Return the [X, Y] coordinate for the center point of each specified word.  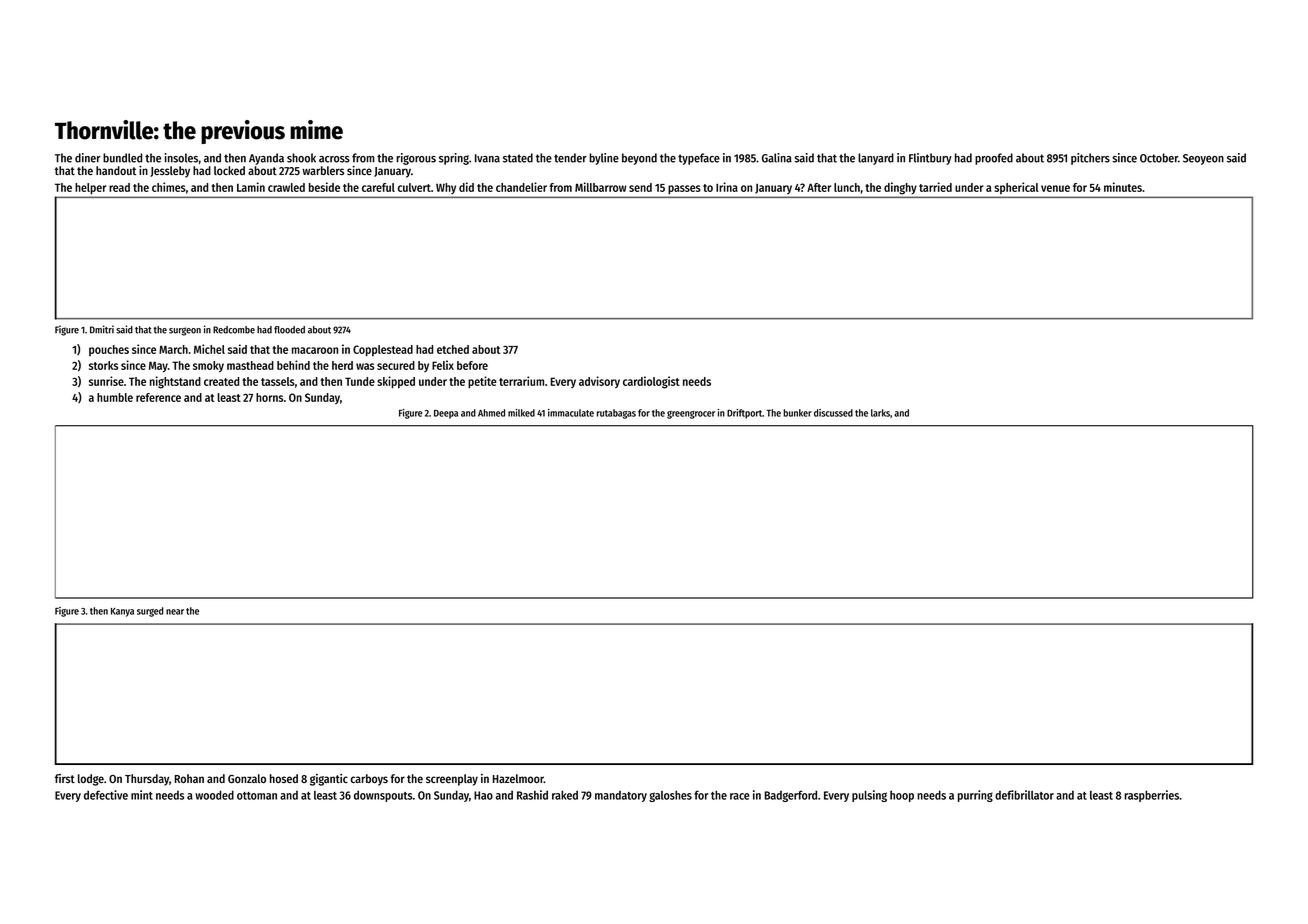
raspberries [1151, 796]
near [175, 612]
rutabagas [616, 414]
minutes [1123, 187]
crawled [286, 187]
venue [1055, 188]
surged [150, 612]
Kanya [122, 612]
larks [880, 413]
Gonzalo [247, 778]
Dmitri [102, 329]
